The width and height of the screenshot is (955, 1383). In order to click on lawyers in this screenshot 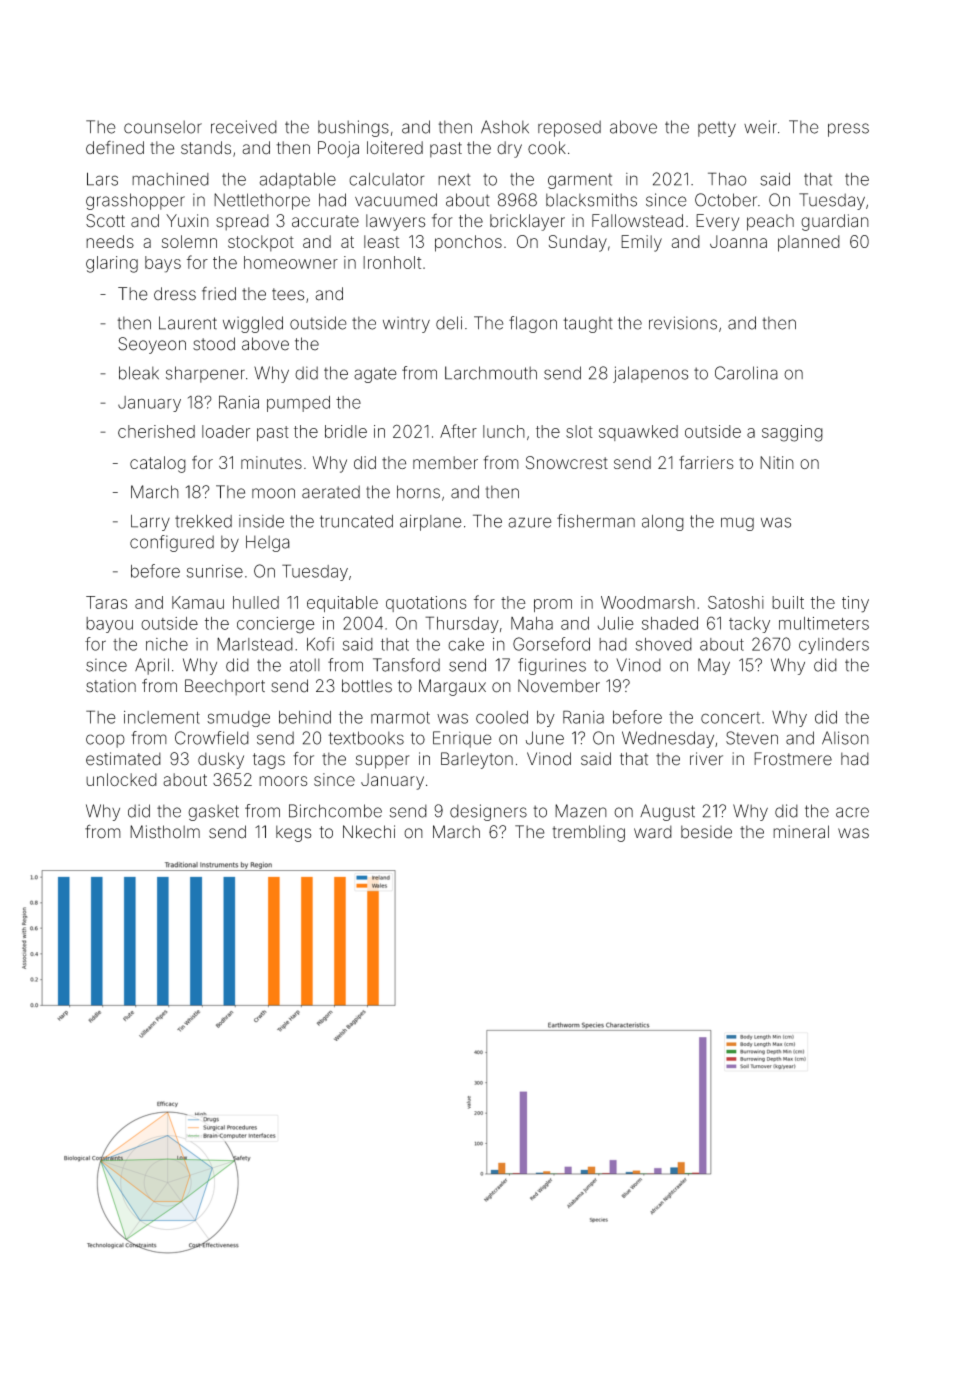, I will do `click(396, 222)`.
